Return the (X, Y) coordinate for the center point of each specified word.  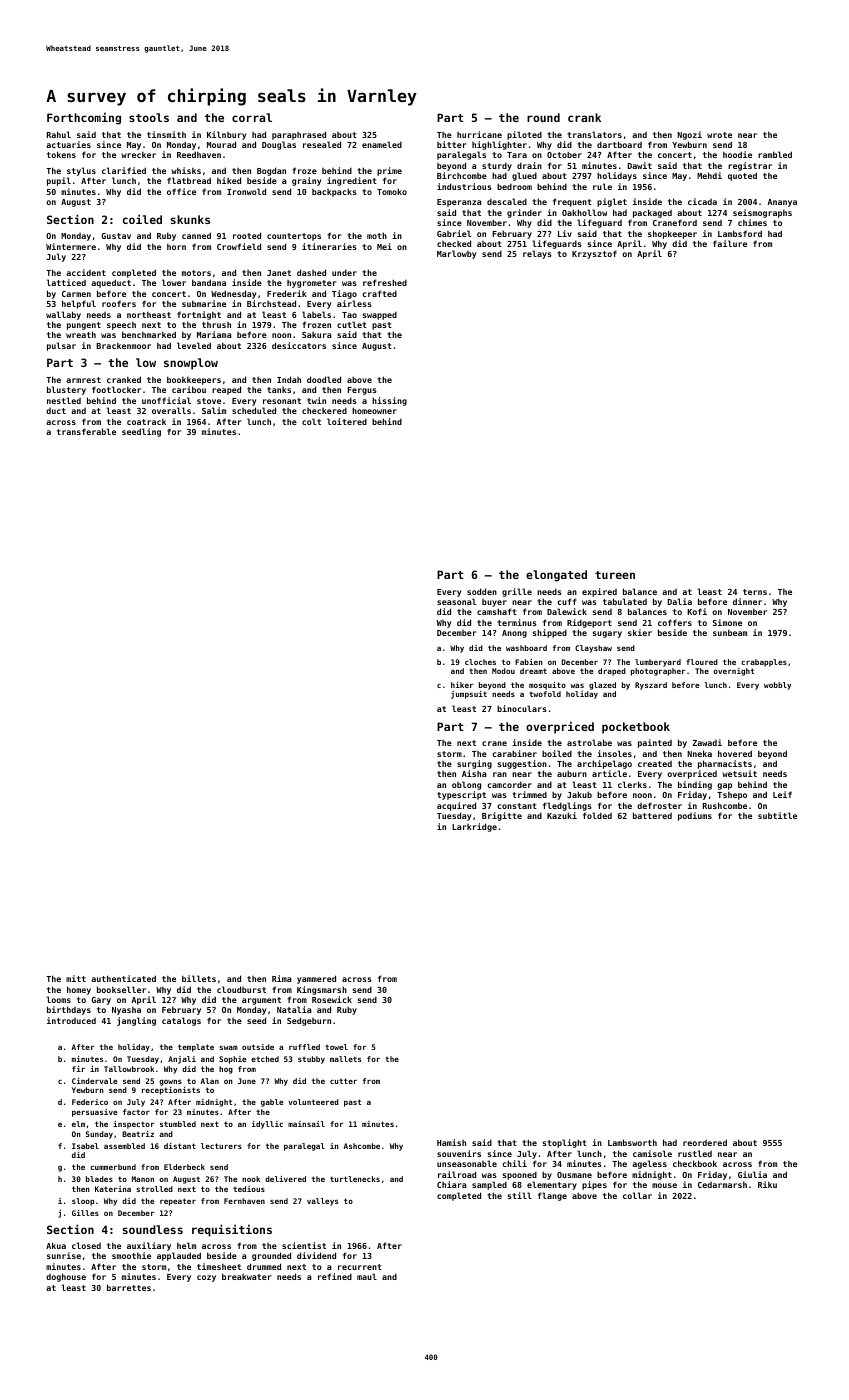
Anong (514, 634)
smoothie (131, 1255)
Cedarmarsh (722, 1184)
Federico (90, 1102)
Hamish (451, 1142)
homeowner (374, 410)
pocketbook (636, 728)
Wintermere (71, 246)
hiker (462, 685)
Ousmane (574, 1175)
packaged (652, 213)
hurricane (479, 134)
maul (367, 1276)
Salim (214, 410)
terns (755, 592)
